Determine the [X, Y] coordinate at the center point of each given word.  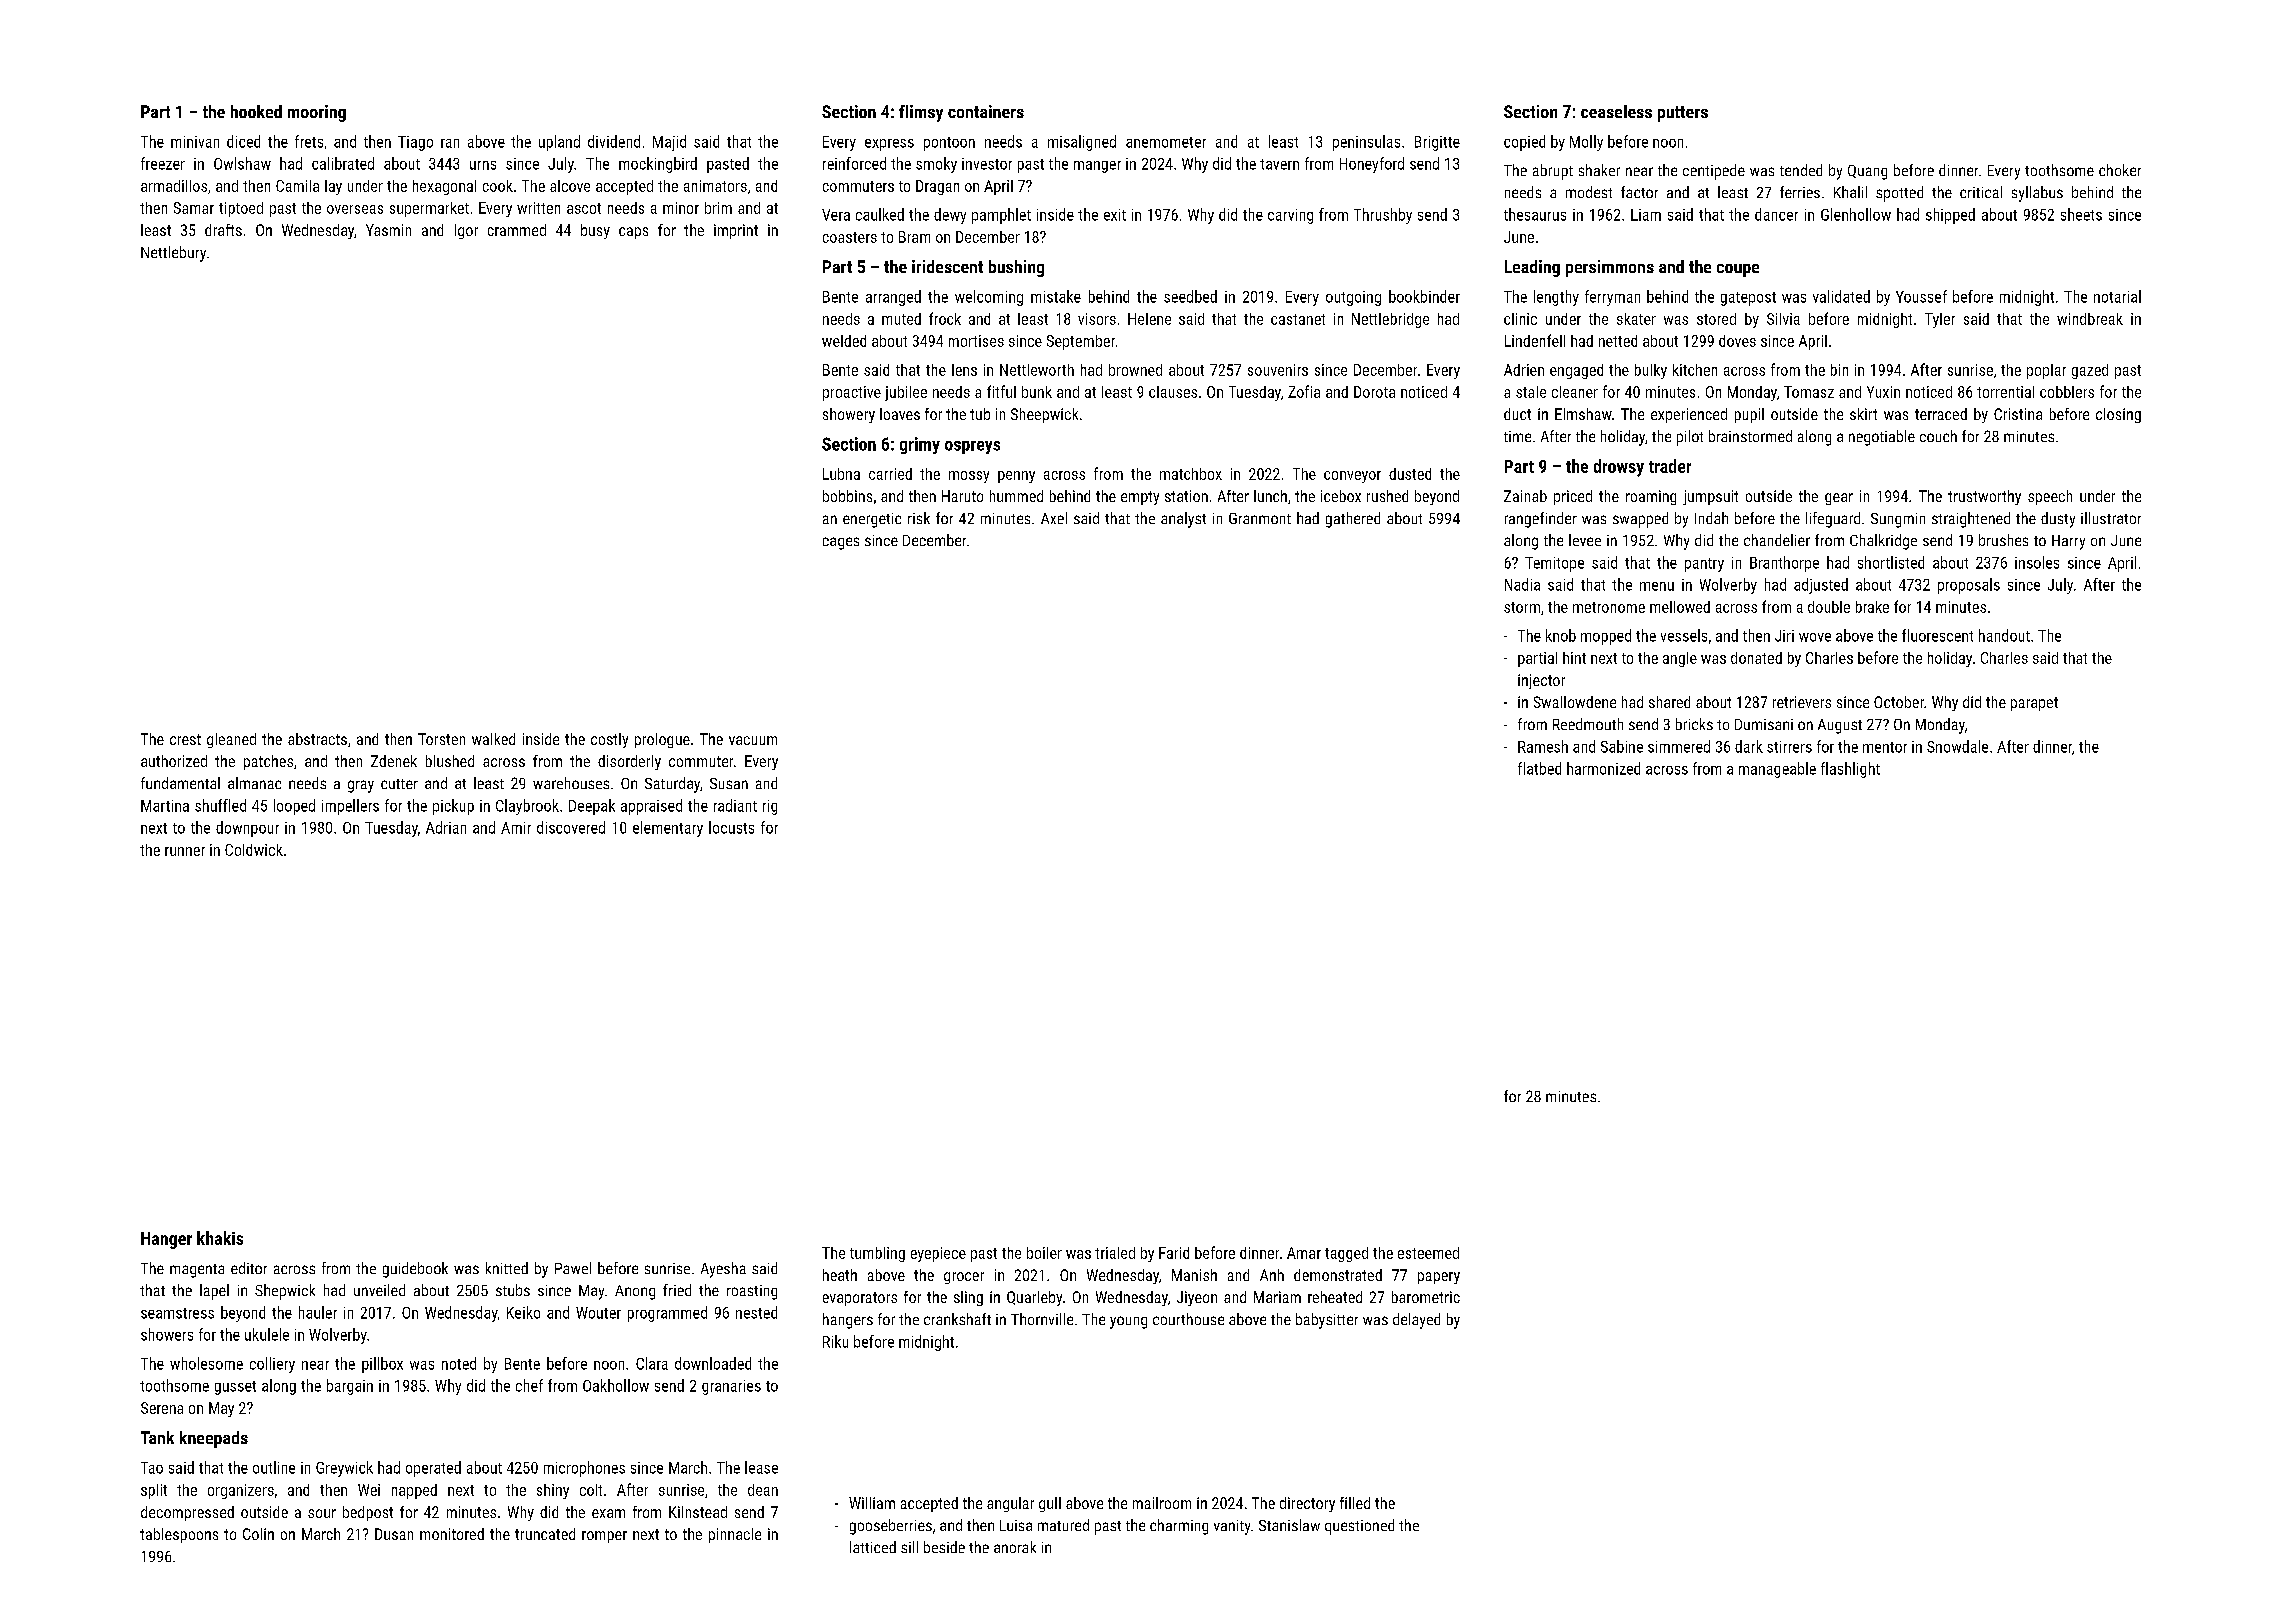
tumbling [877, 1254]
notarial [2117, 296]
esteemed [1428, 1253]
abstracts [317, 739]
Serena [162, 1408]
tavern [1279, 164]
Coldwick [254, 850]
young [1128, 1322]
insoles [2037, 562]
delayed [1416, 1321]
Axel [1054, 518]
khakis [220, 1238]
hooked [256, 111]
